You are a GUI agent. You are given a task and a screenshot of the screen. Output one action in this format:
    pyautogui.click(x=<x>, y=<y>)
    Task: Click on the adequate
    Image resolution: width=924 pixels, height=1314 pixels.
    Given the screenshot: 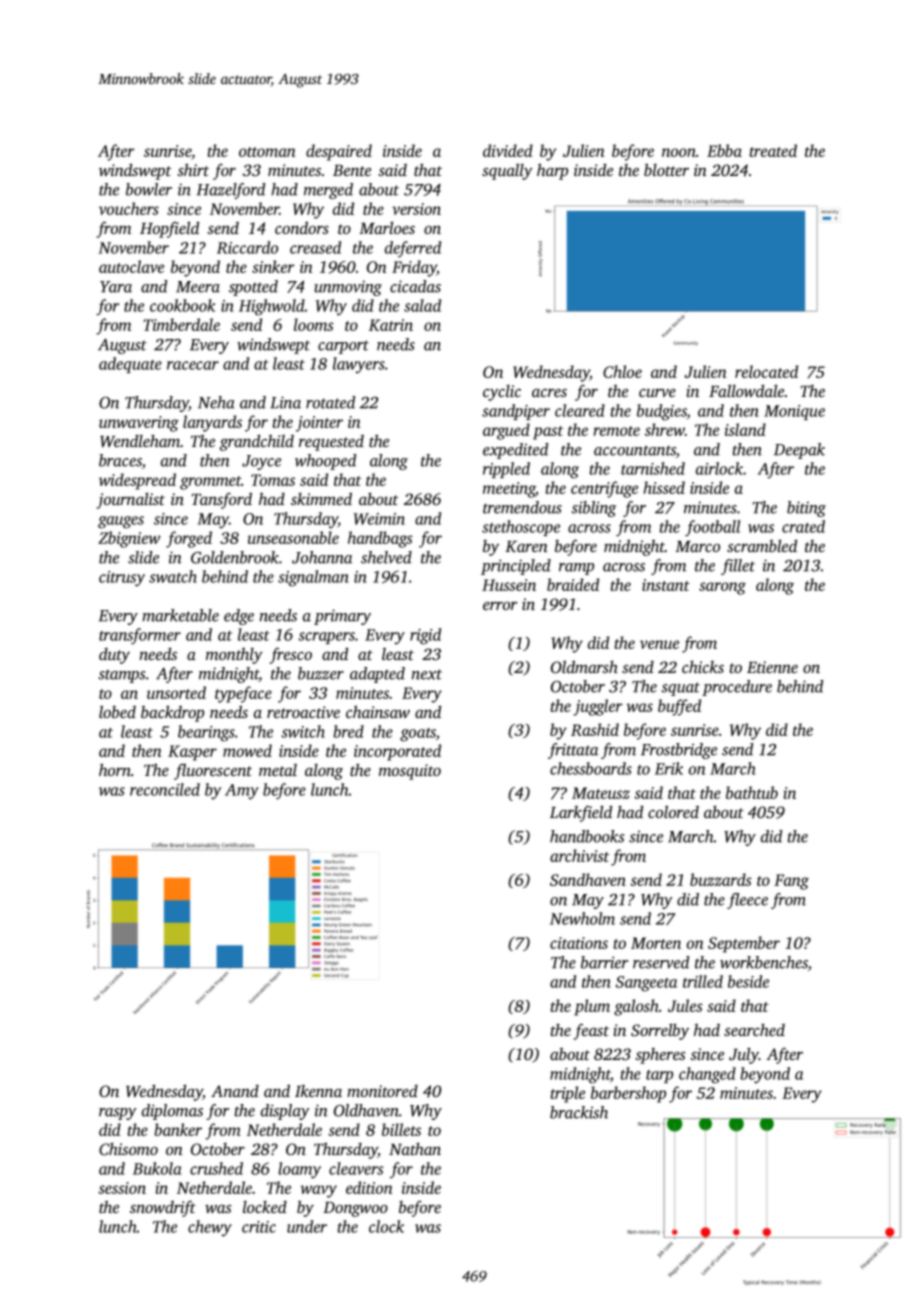 What is the action you would take?
    pyautogui.click(x=130, y=365)
